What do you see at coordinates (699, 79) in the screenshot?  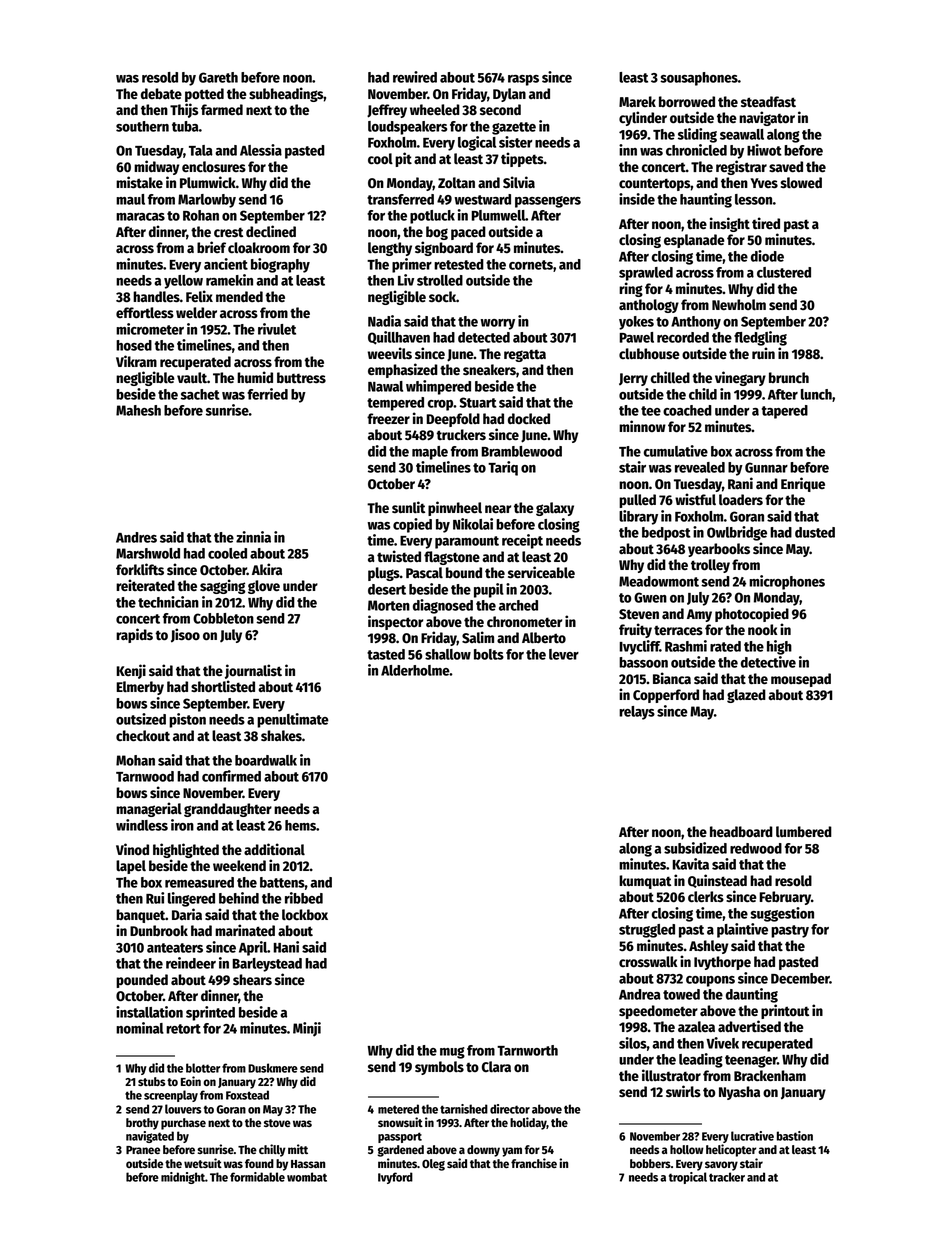 I see `sousaphones` at bounding box center [699, 79].
